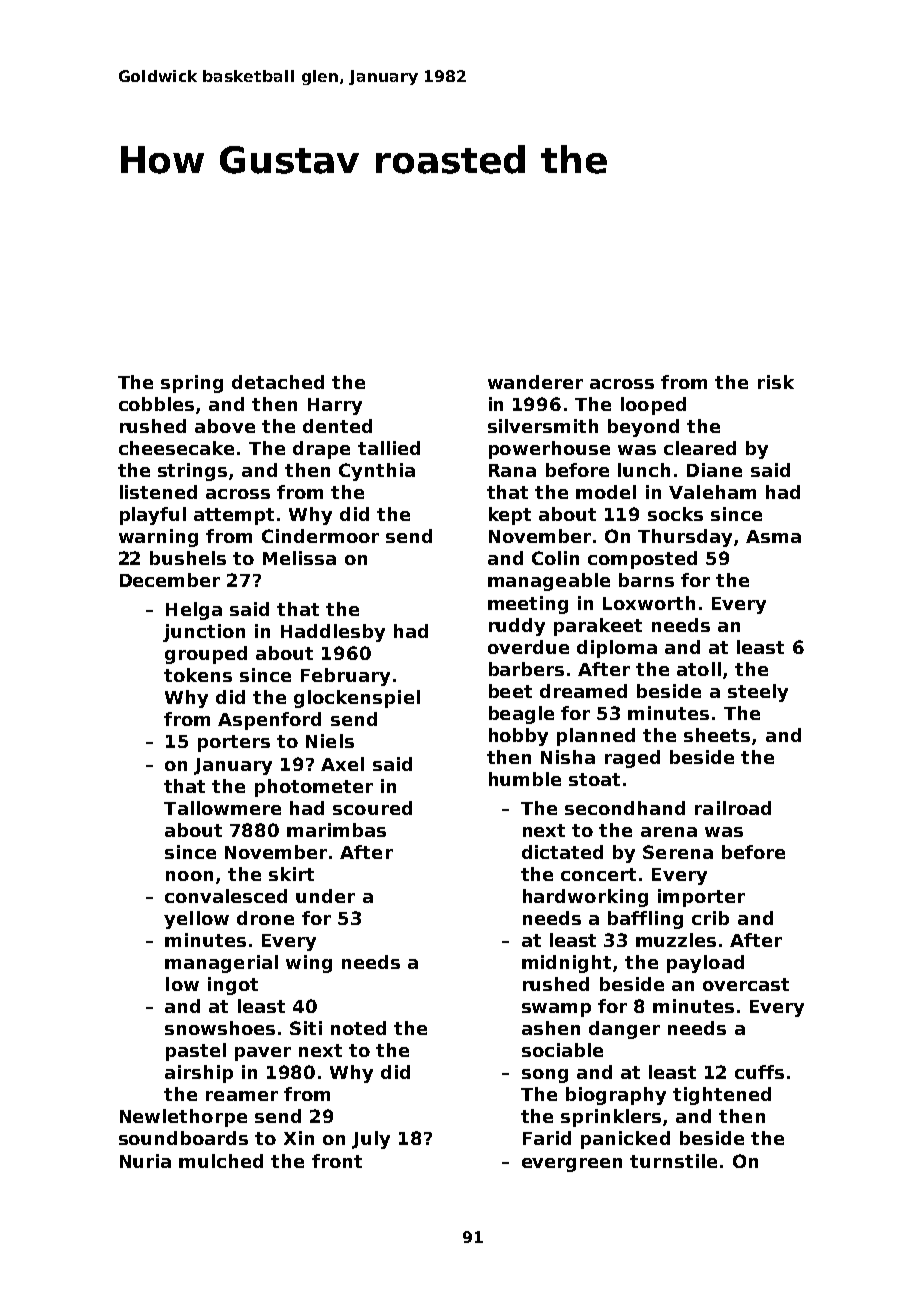 The height and width of the screenshot is (1314, 924). What do you see at coordinates (325, 896) in the screenshot?
I see `under` at bounding box center [325, 896].
